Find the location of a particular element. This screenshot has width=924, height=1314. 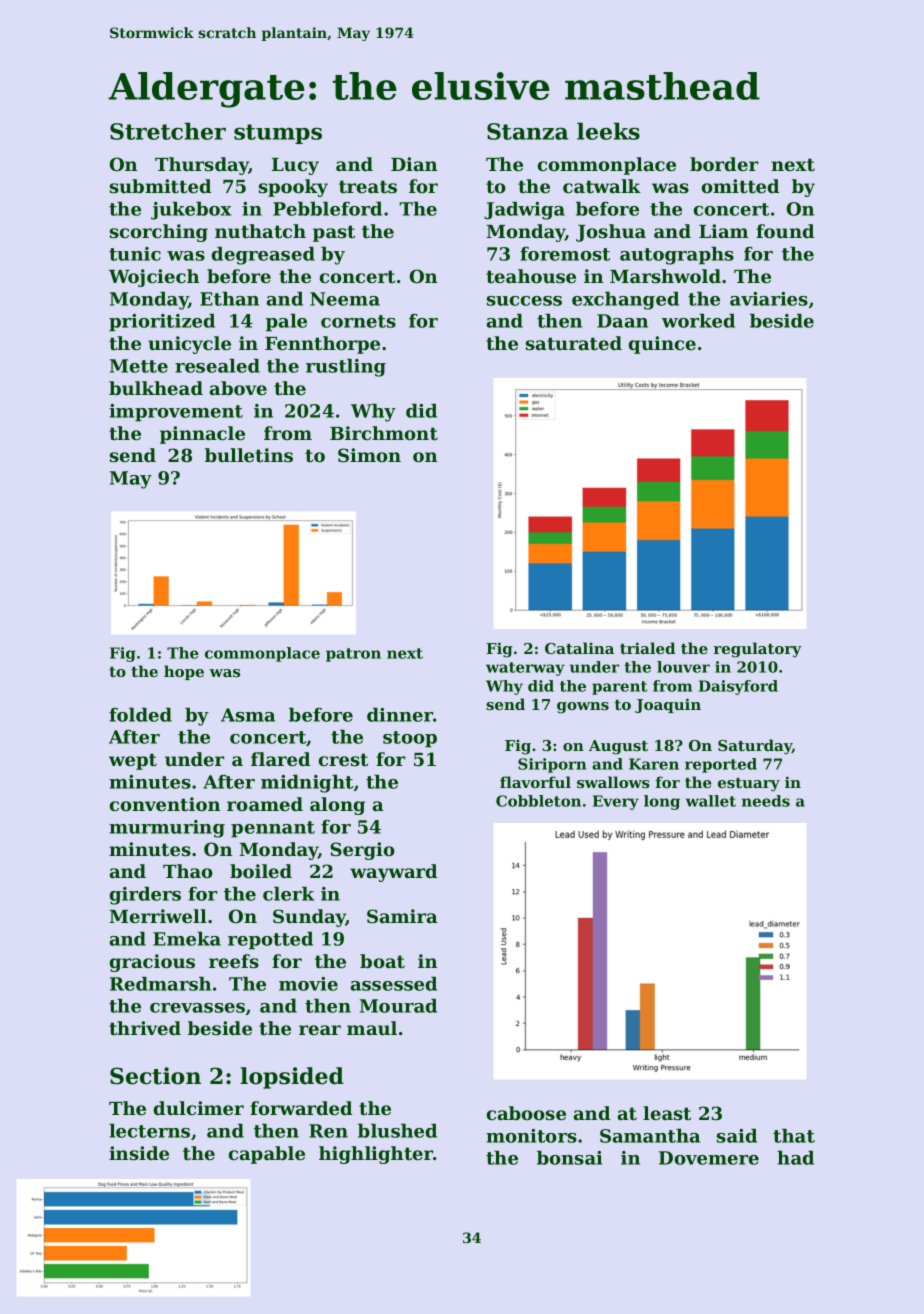

pinnacle is located at coordinates (202, 435).
